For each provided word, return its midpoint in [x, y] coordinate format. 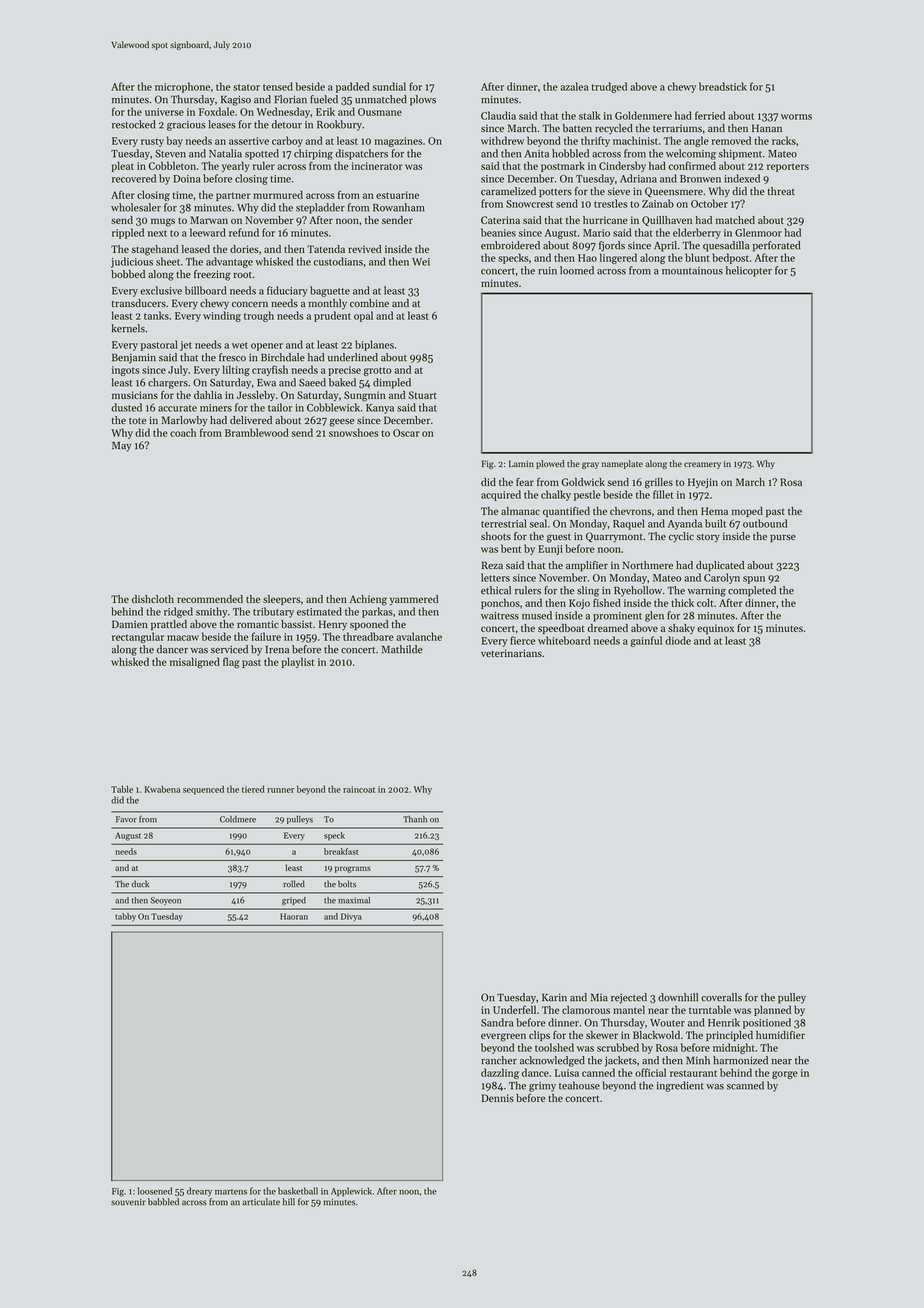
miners [216, 408]
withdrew [502, 140]
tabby [125, 917]
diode [678, 640]
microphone [182, 87]
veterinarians [511, 653]
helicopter [749, 271]
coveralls [721, 997]
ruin [547, 271]
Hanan [767, 128]
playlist [298, 662]
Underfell [514, 1009]
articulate [261, 1202]
